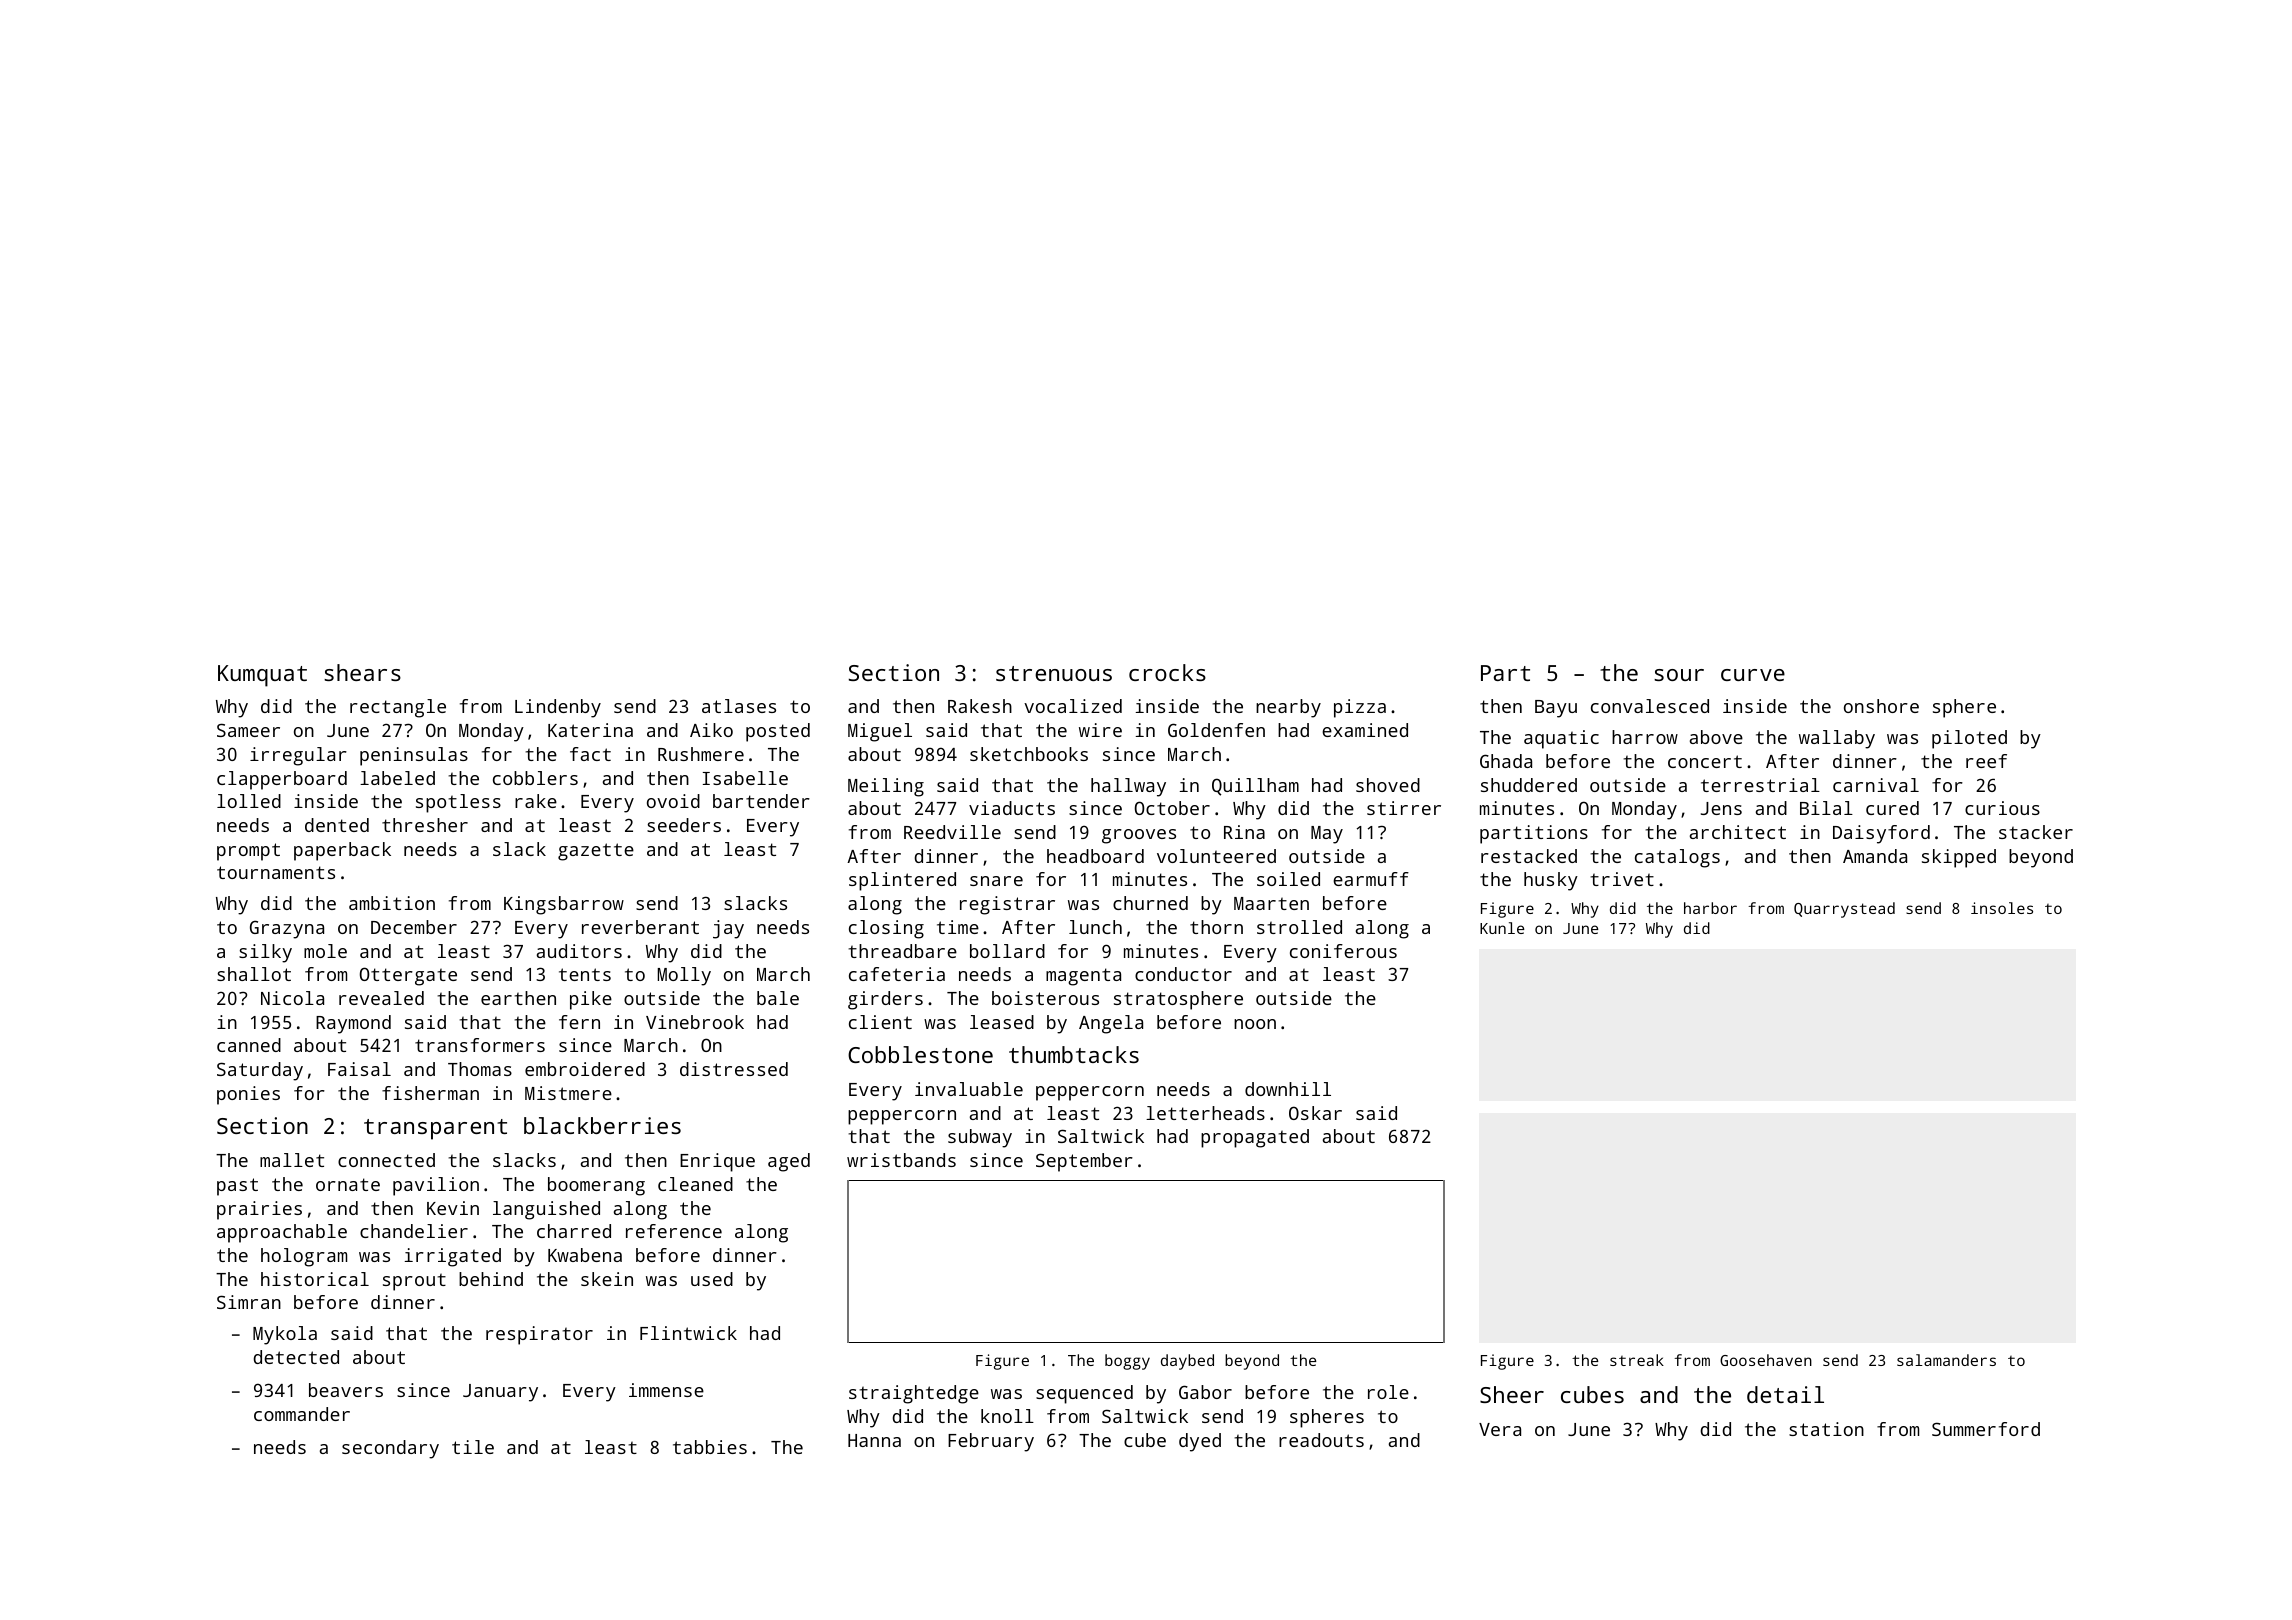  Describe the element at coordinates (1084, 1162) in the screenshot. I see `September` at that location.
